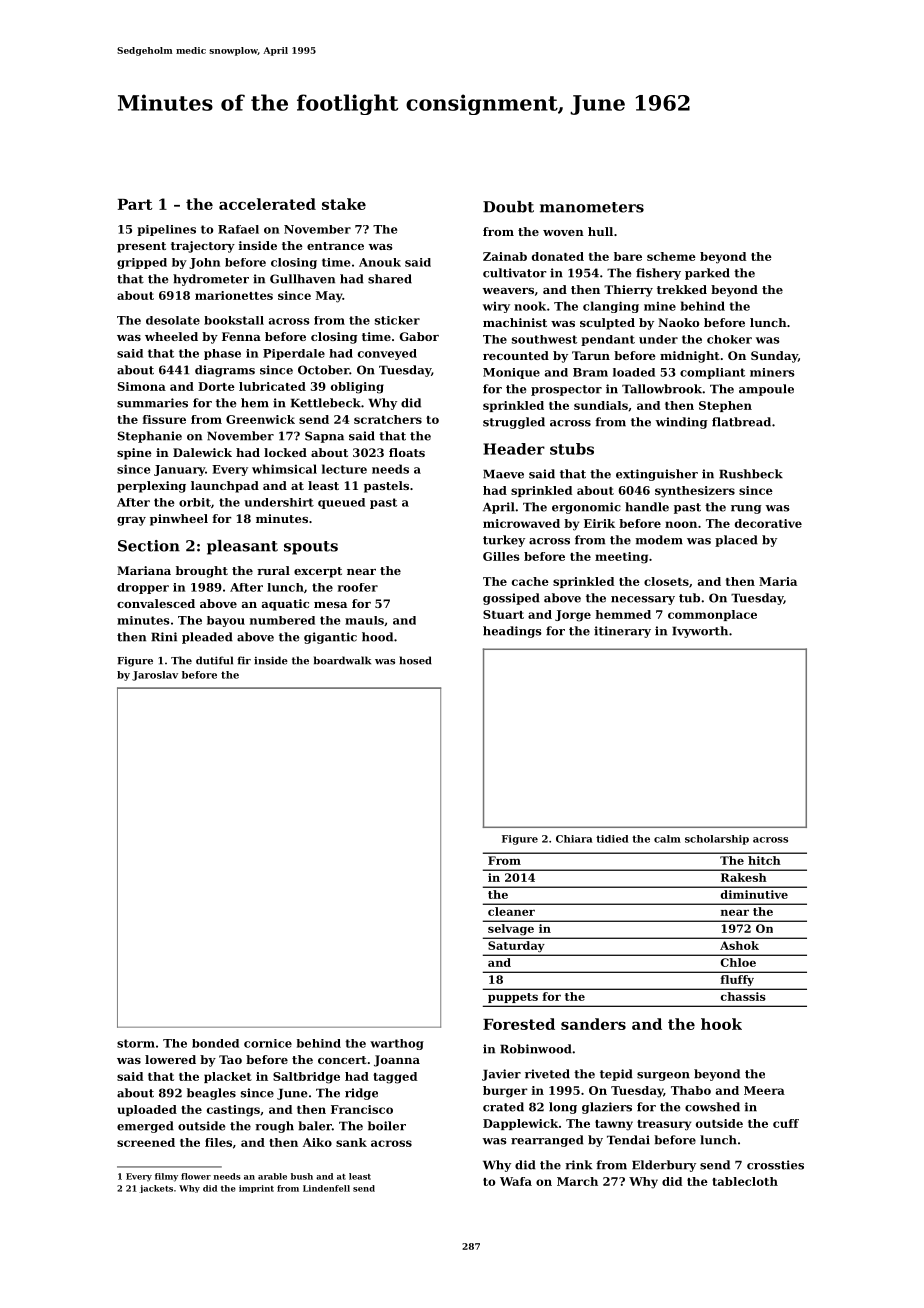 This screenshot has width=924, height=1308. I want to click on stake, so click(344, 204).
